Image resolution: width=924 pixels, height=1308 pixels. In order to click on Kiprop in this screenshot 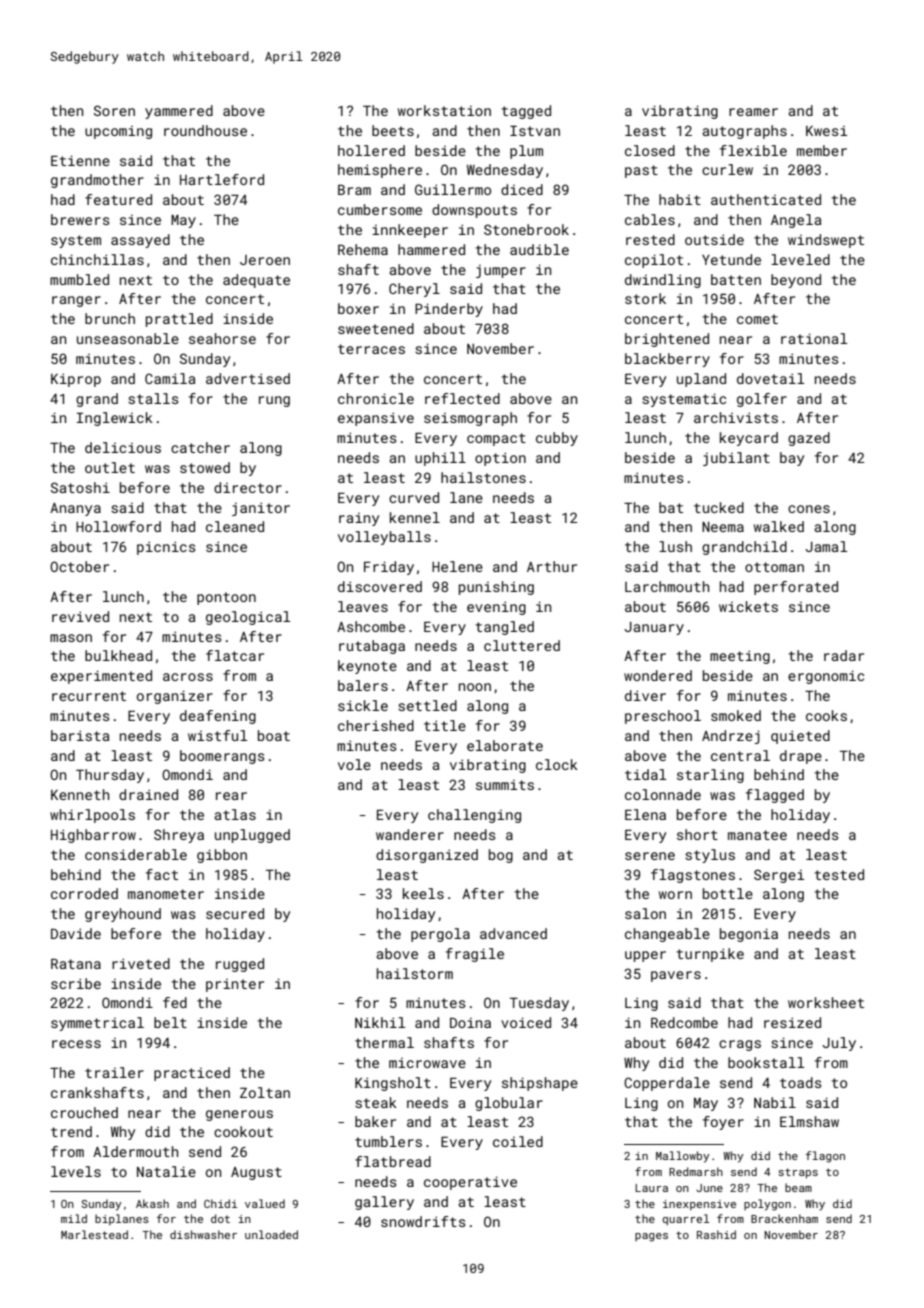, I will do `click(76, 380)`.
